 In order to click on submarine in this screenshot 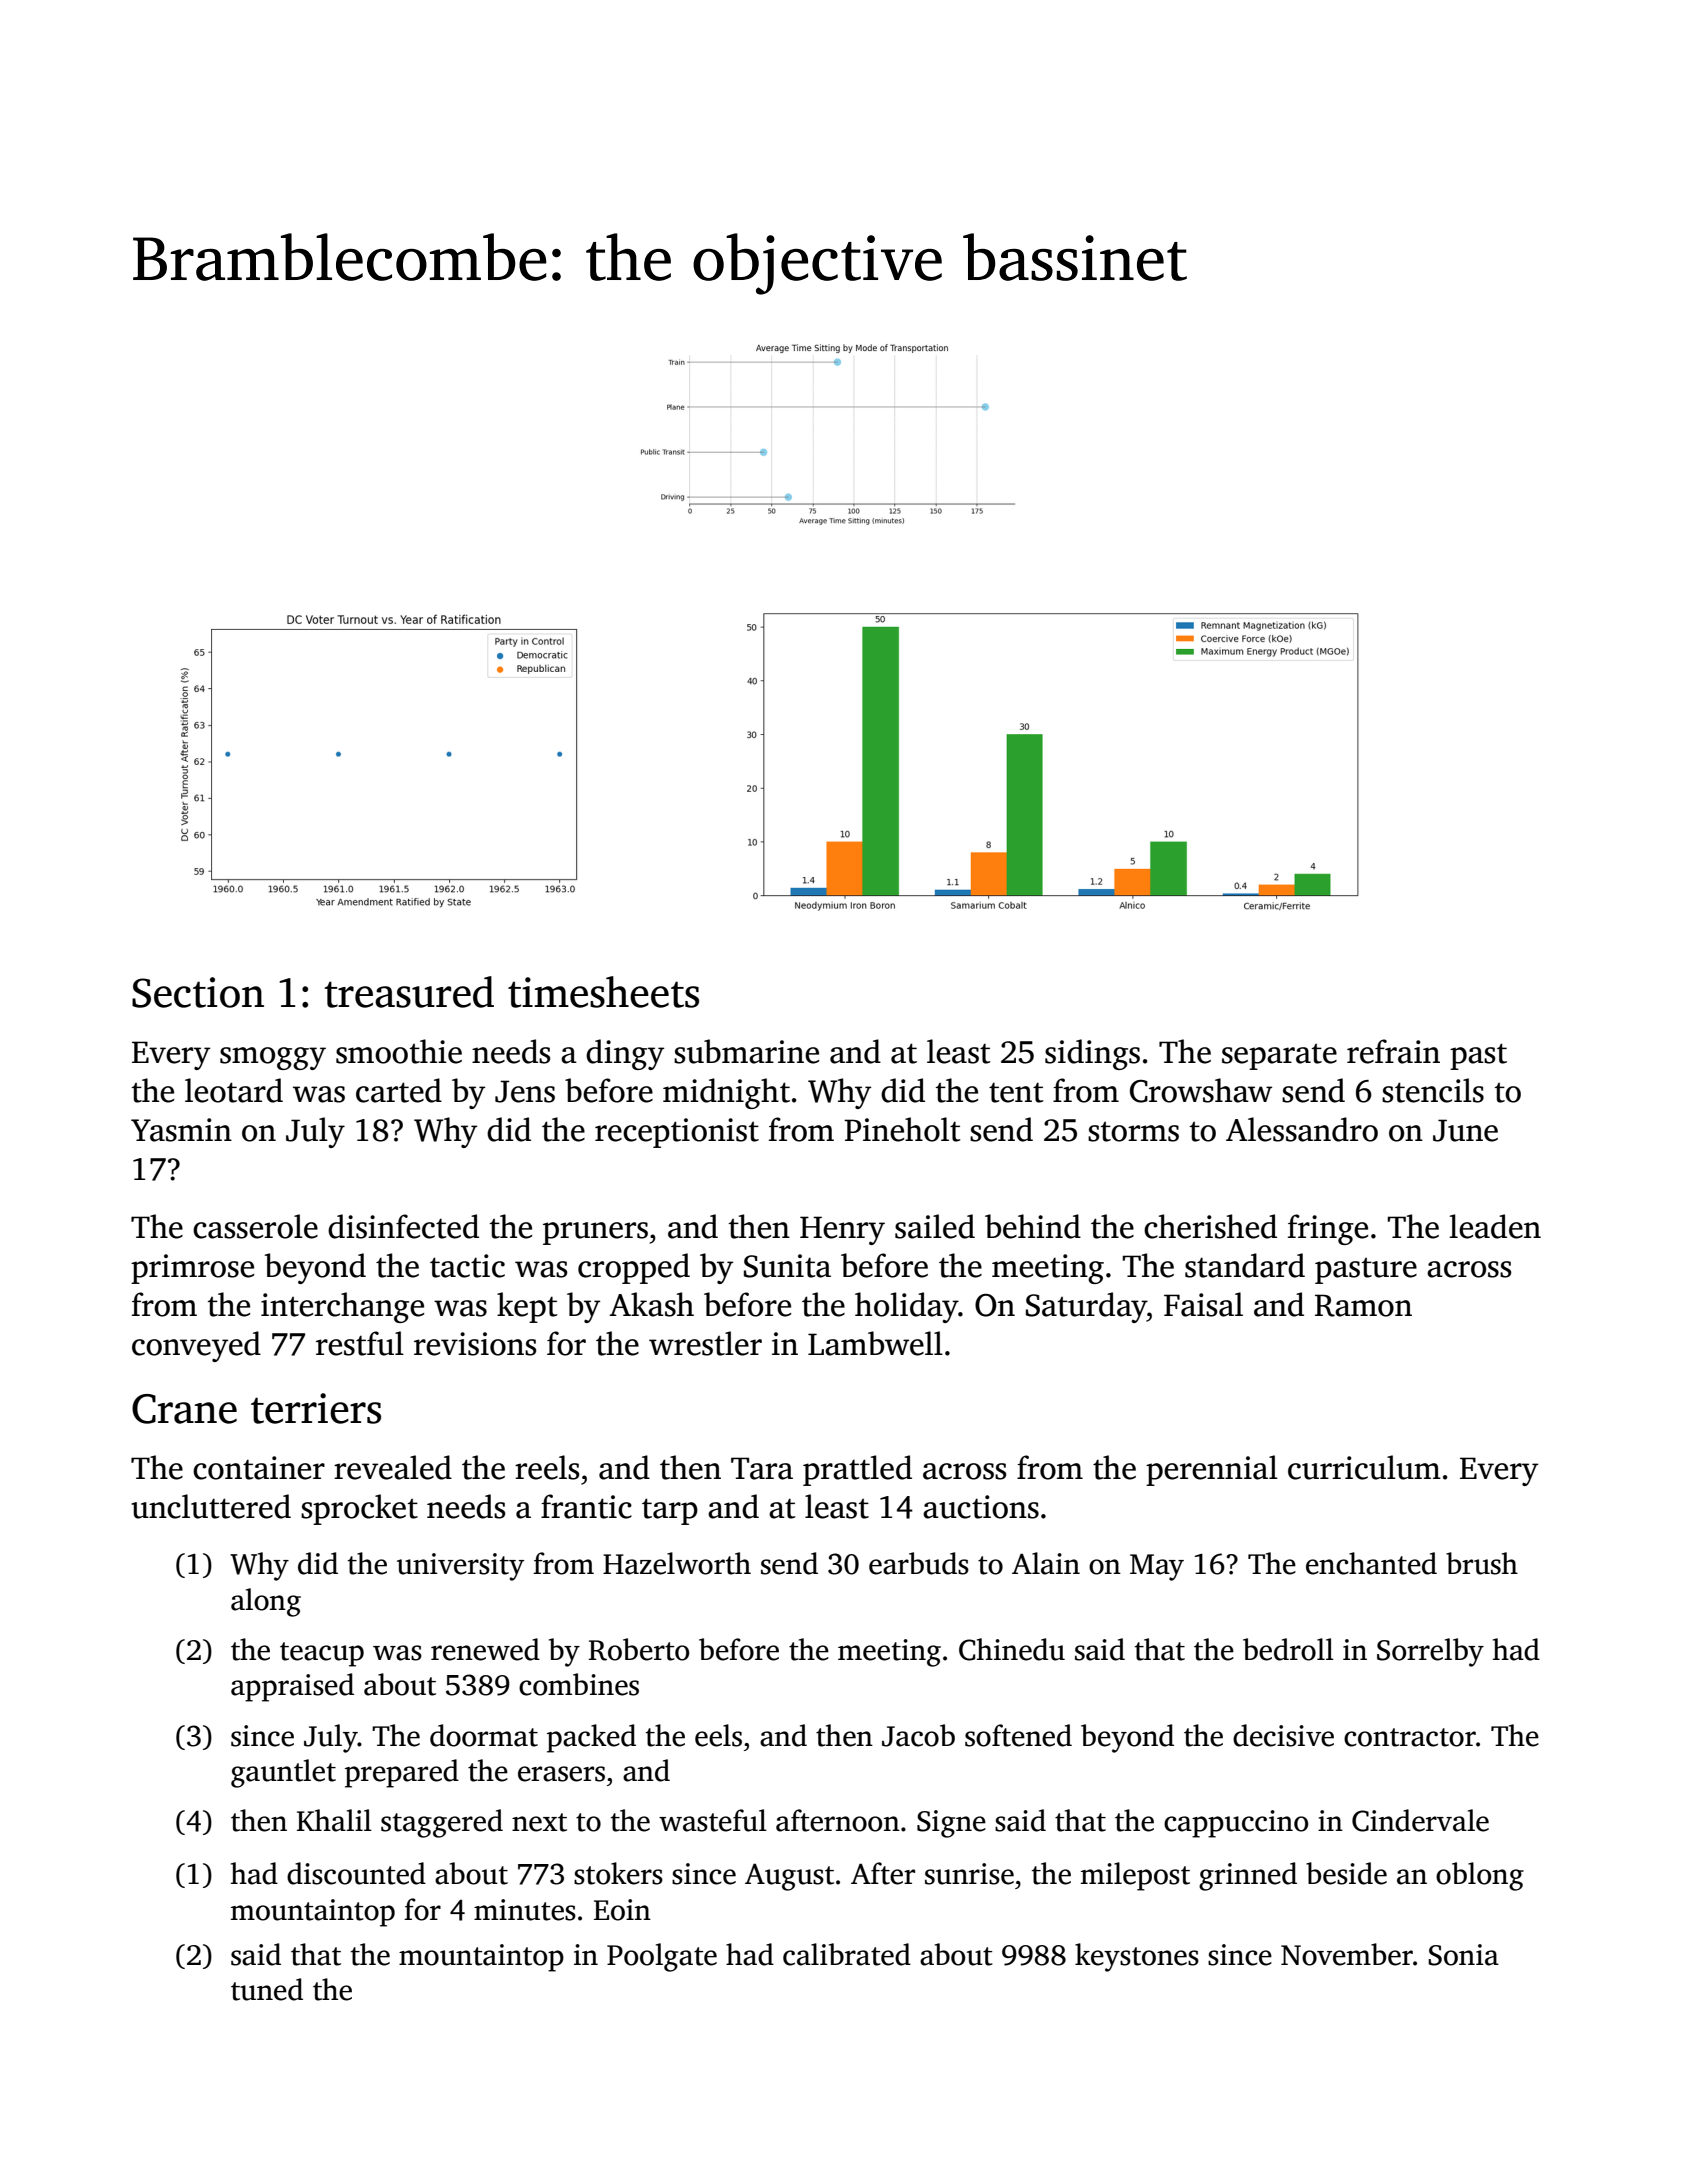, I will do `click(746, 1051)`.
